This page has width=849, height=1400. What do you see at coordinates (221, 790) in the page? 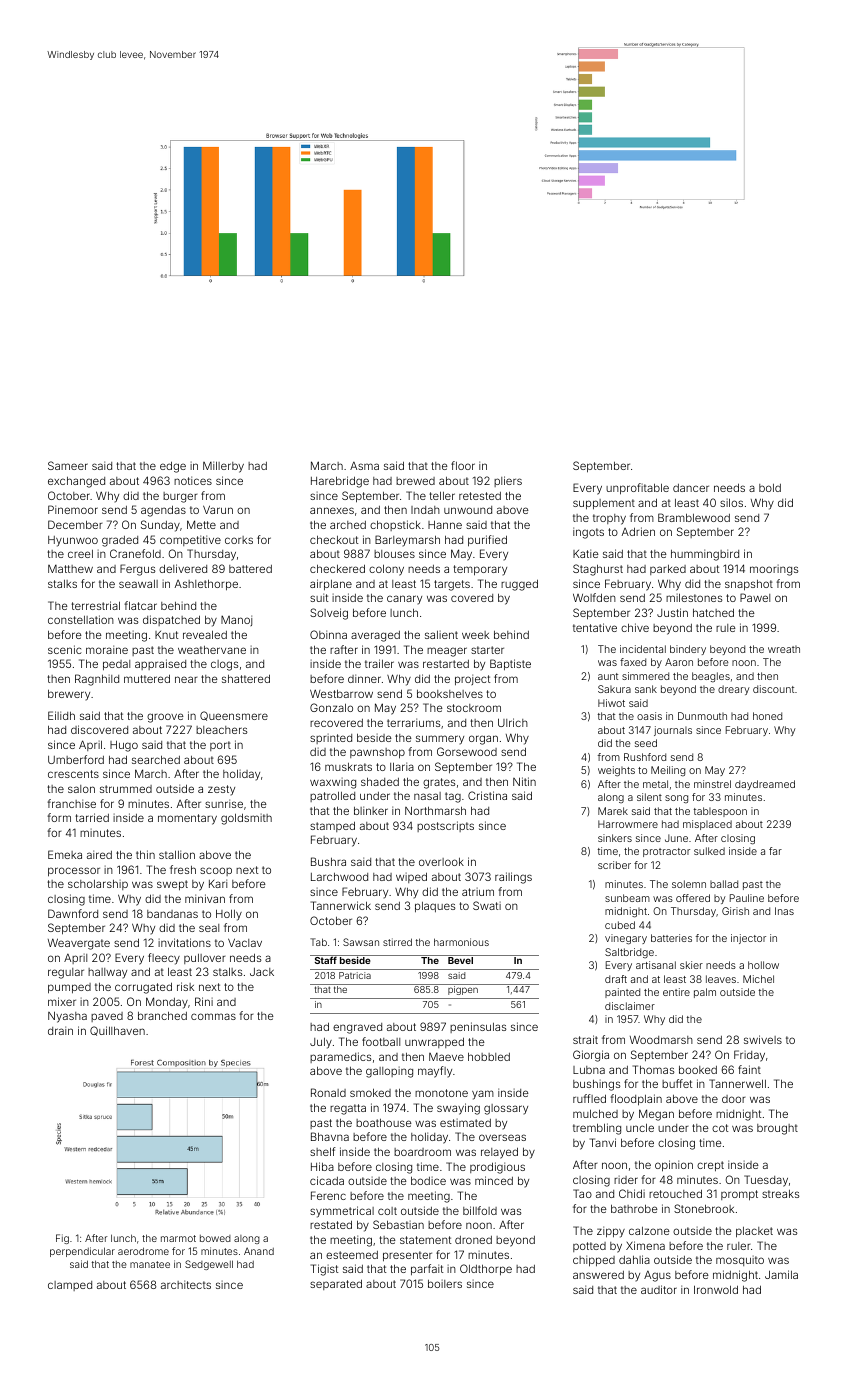
I see `zesty` at bounding box center [221, 790].
